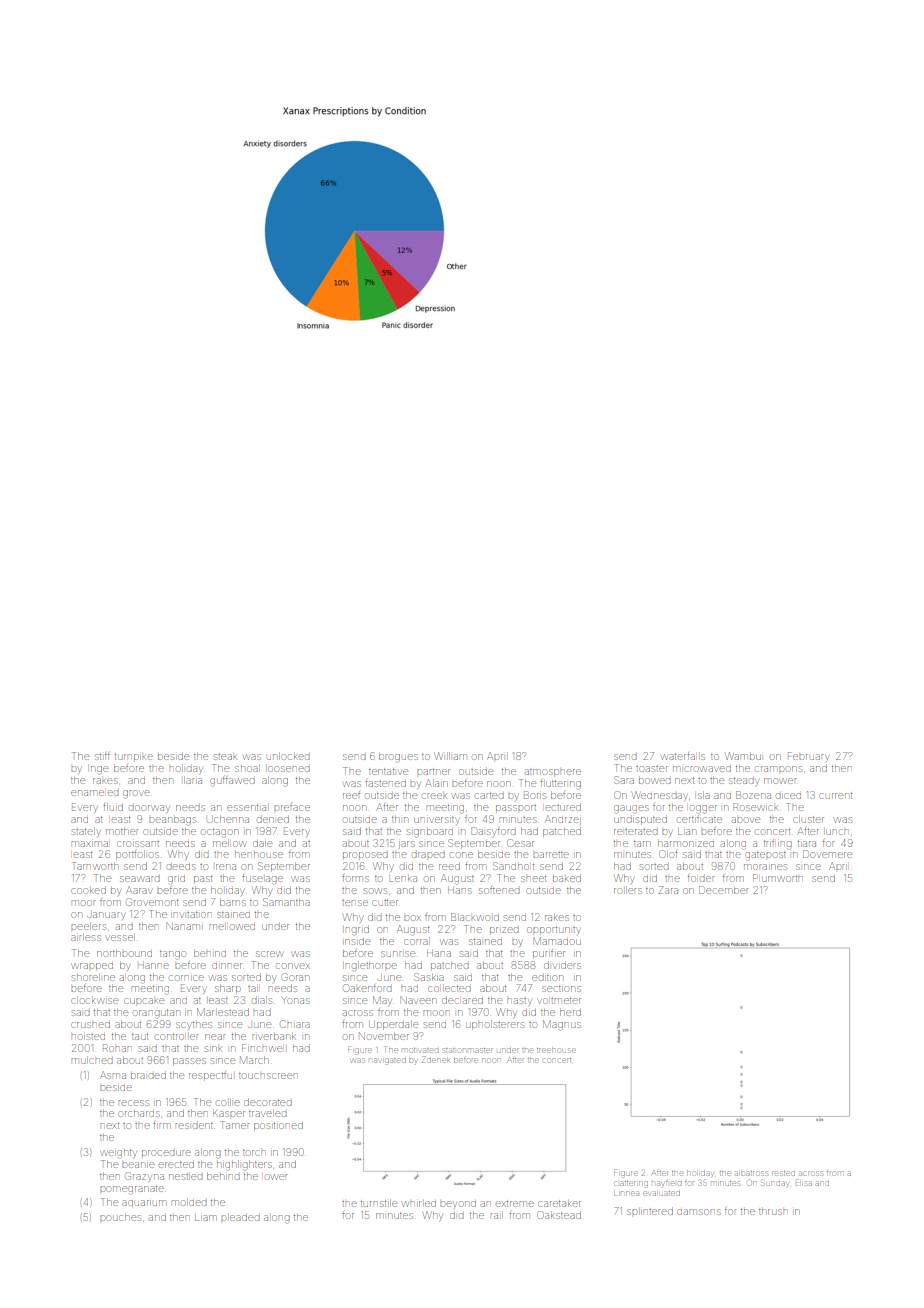  Describe the element at coordinates (351, 796) in the image. I see `reef` at that location.
